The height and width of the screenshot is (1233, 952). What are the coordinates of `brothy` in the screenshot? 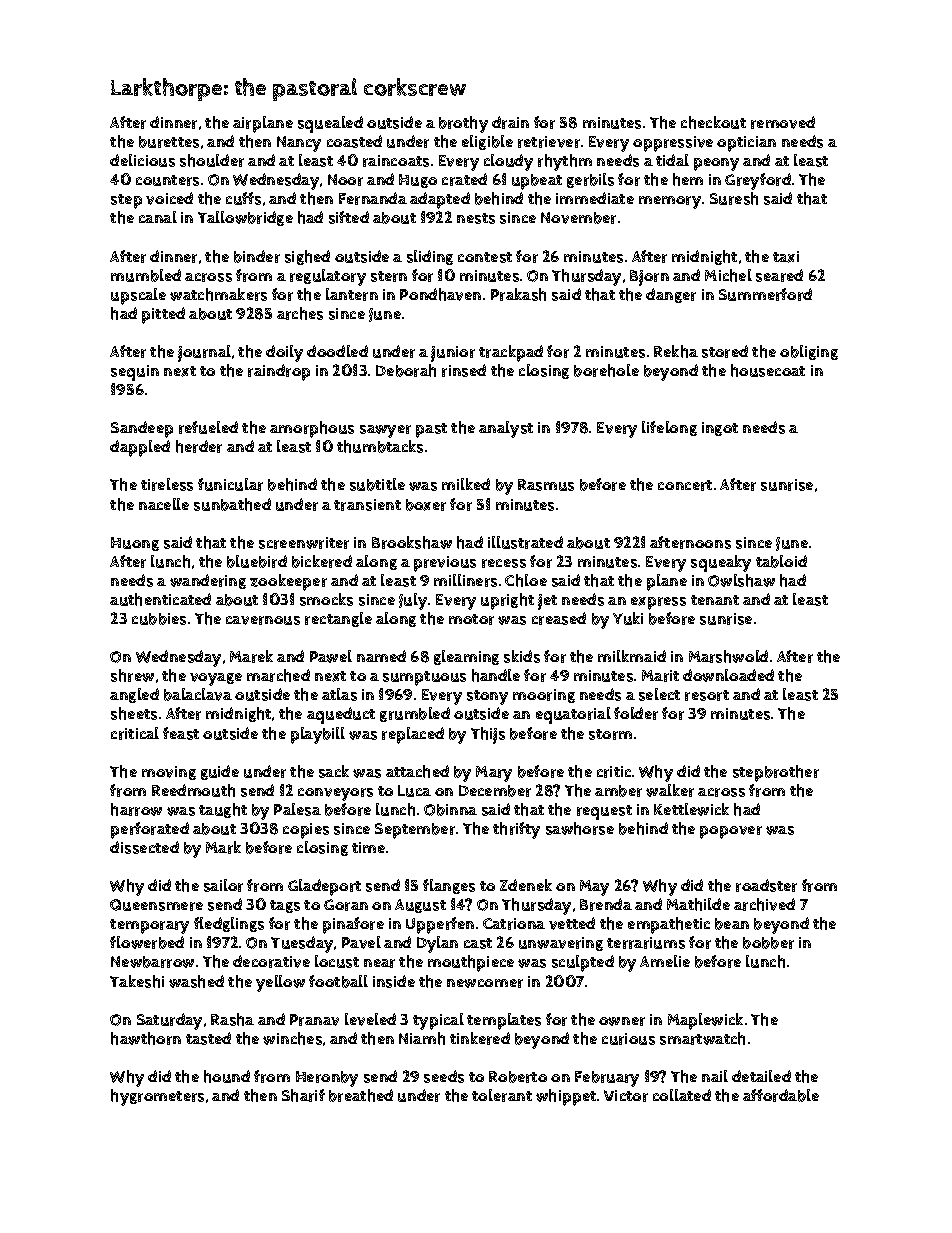 It's located at (463, 124).
